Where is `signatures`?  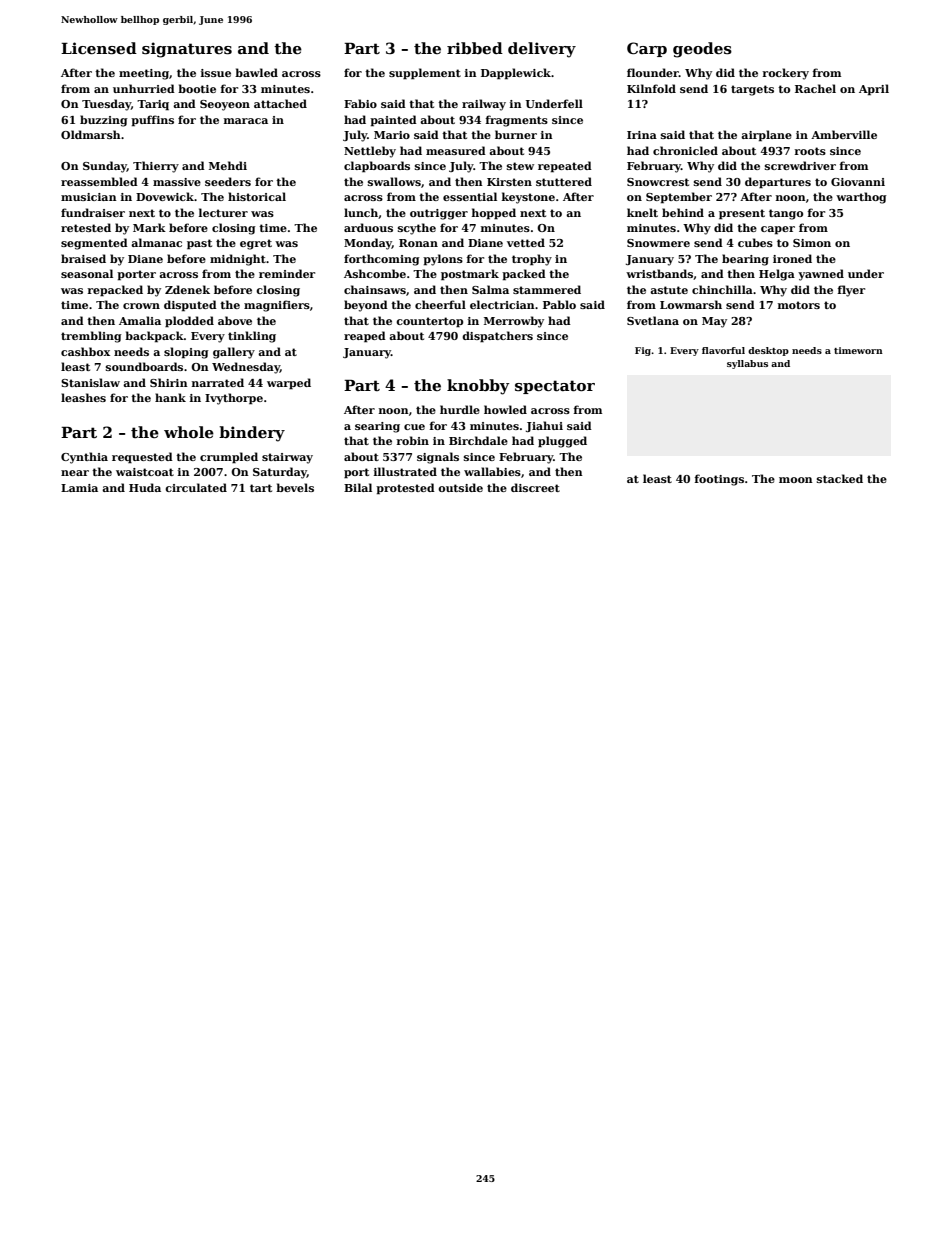 signatures is located at coordinates (187, 50).
